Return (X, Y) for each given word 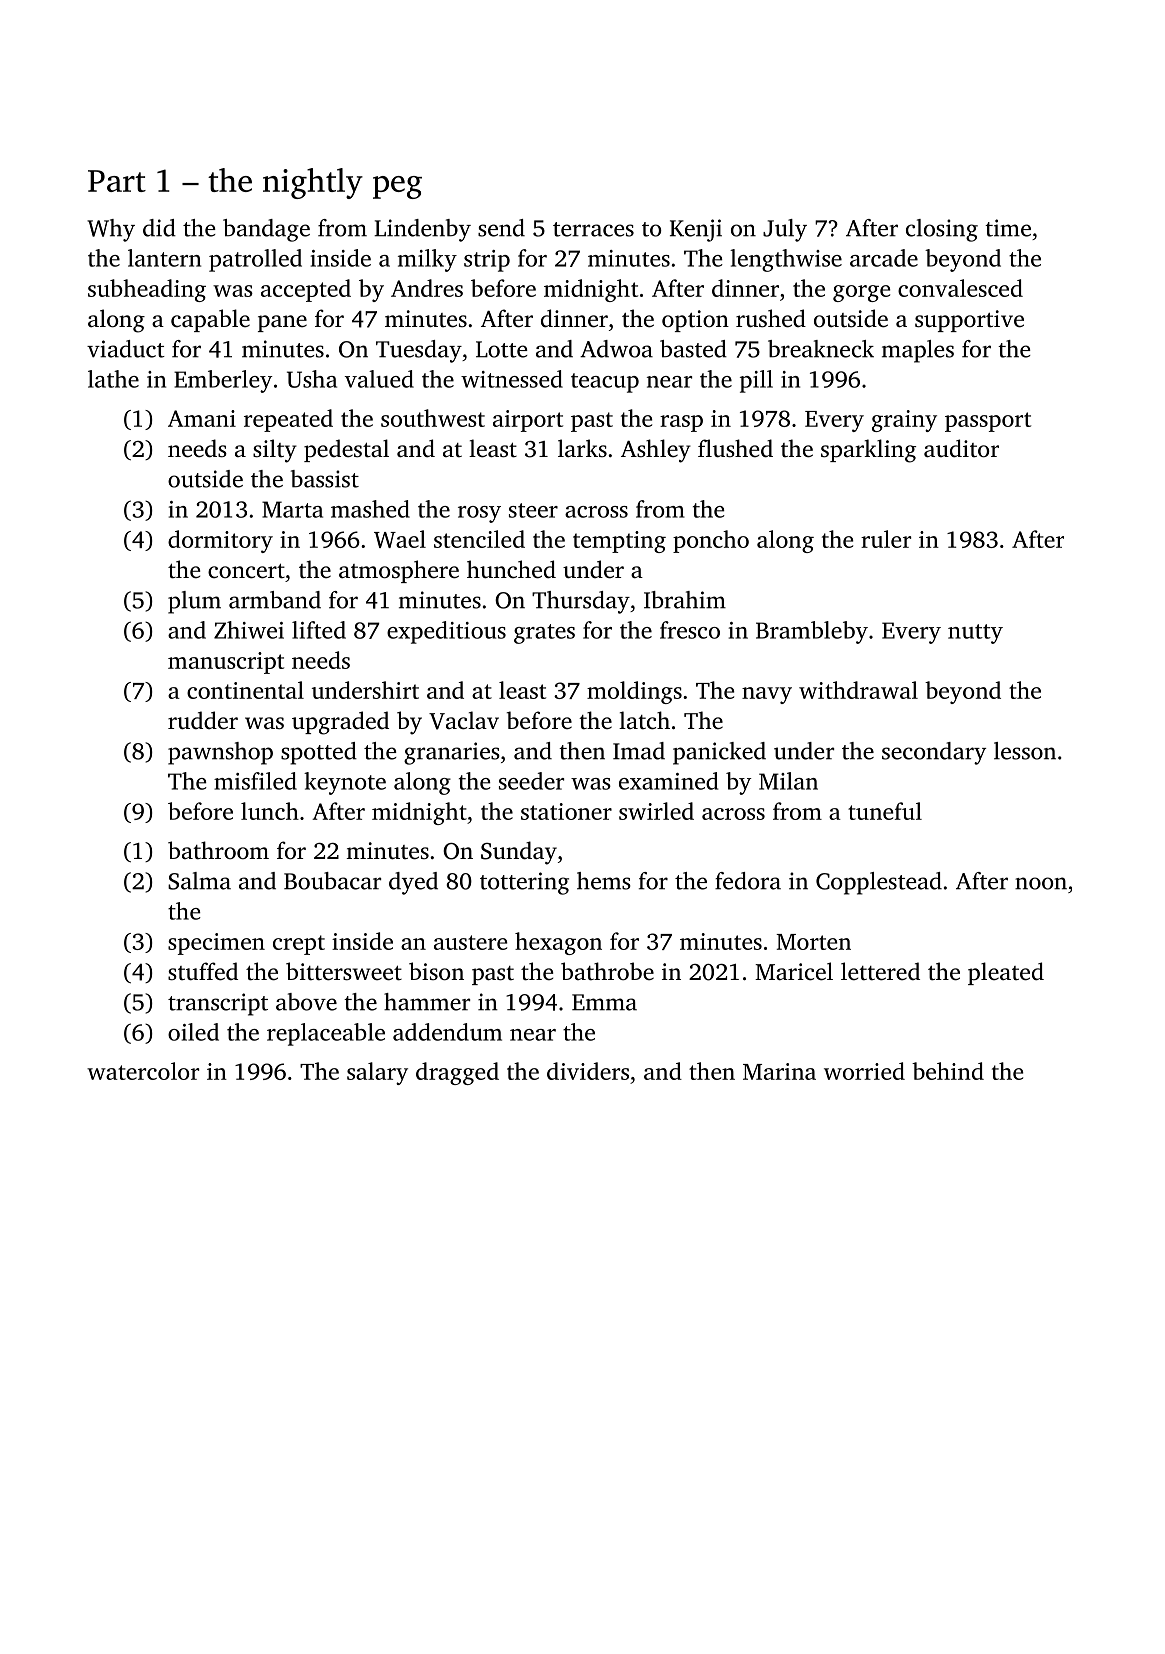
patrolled (255, 260)
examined (668, 781)
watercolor (143, 1071)
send (501, 228)
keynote (345, 783)
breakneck (821, 349)
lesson (1025, 751)
